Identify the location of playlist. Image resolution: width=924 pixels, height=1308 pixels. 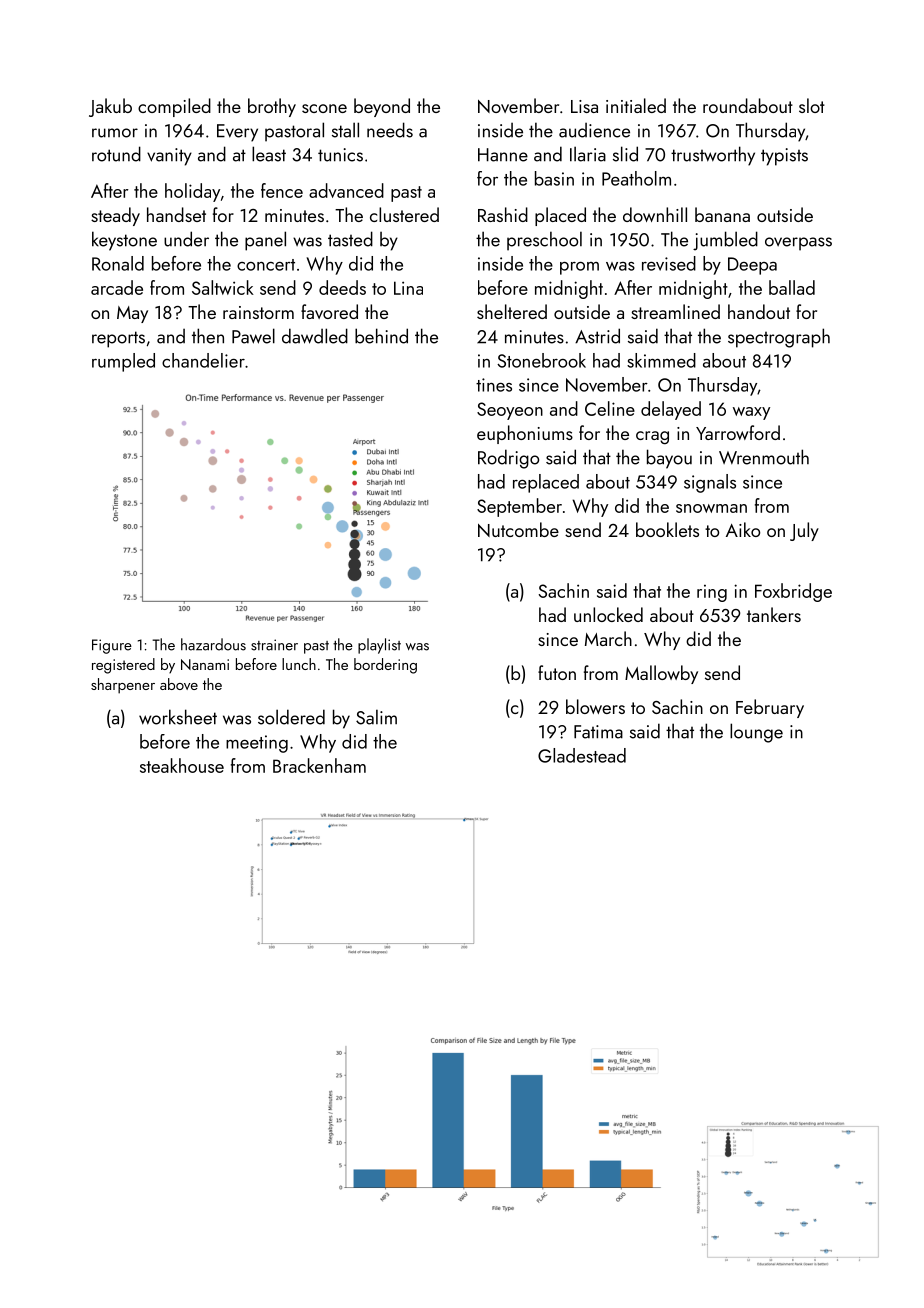
(379, 646).
